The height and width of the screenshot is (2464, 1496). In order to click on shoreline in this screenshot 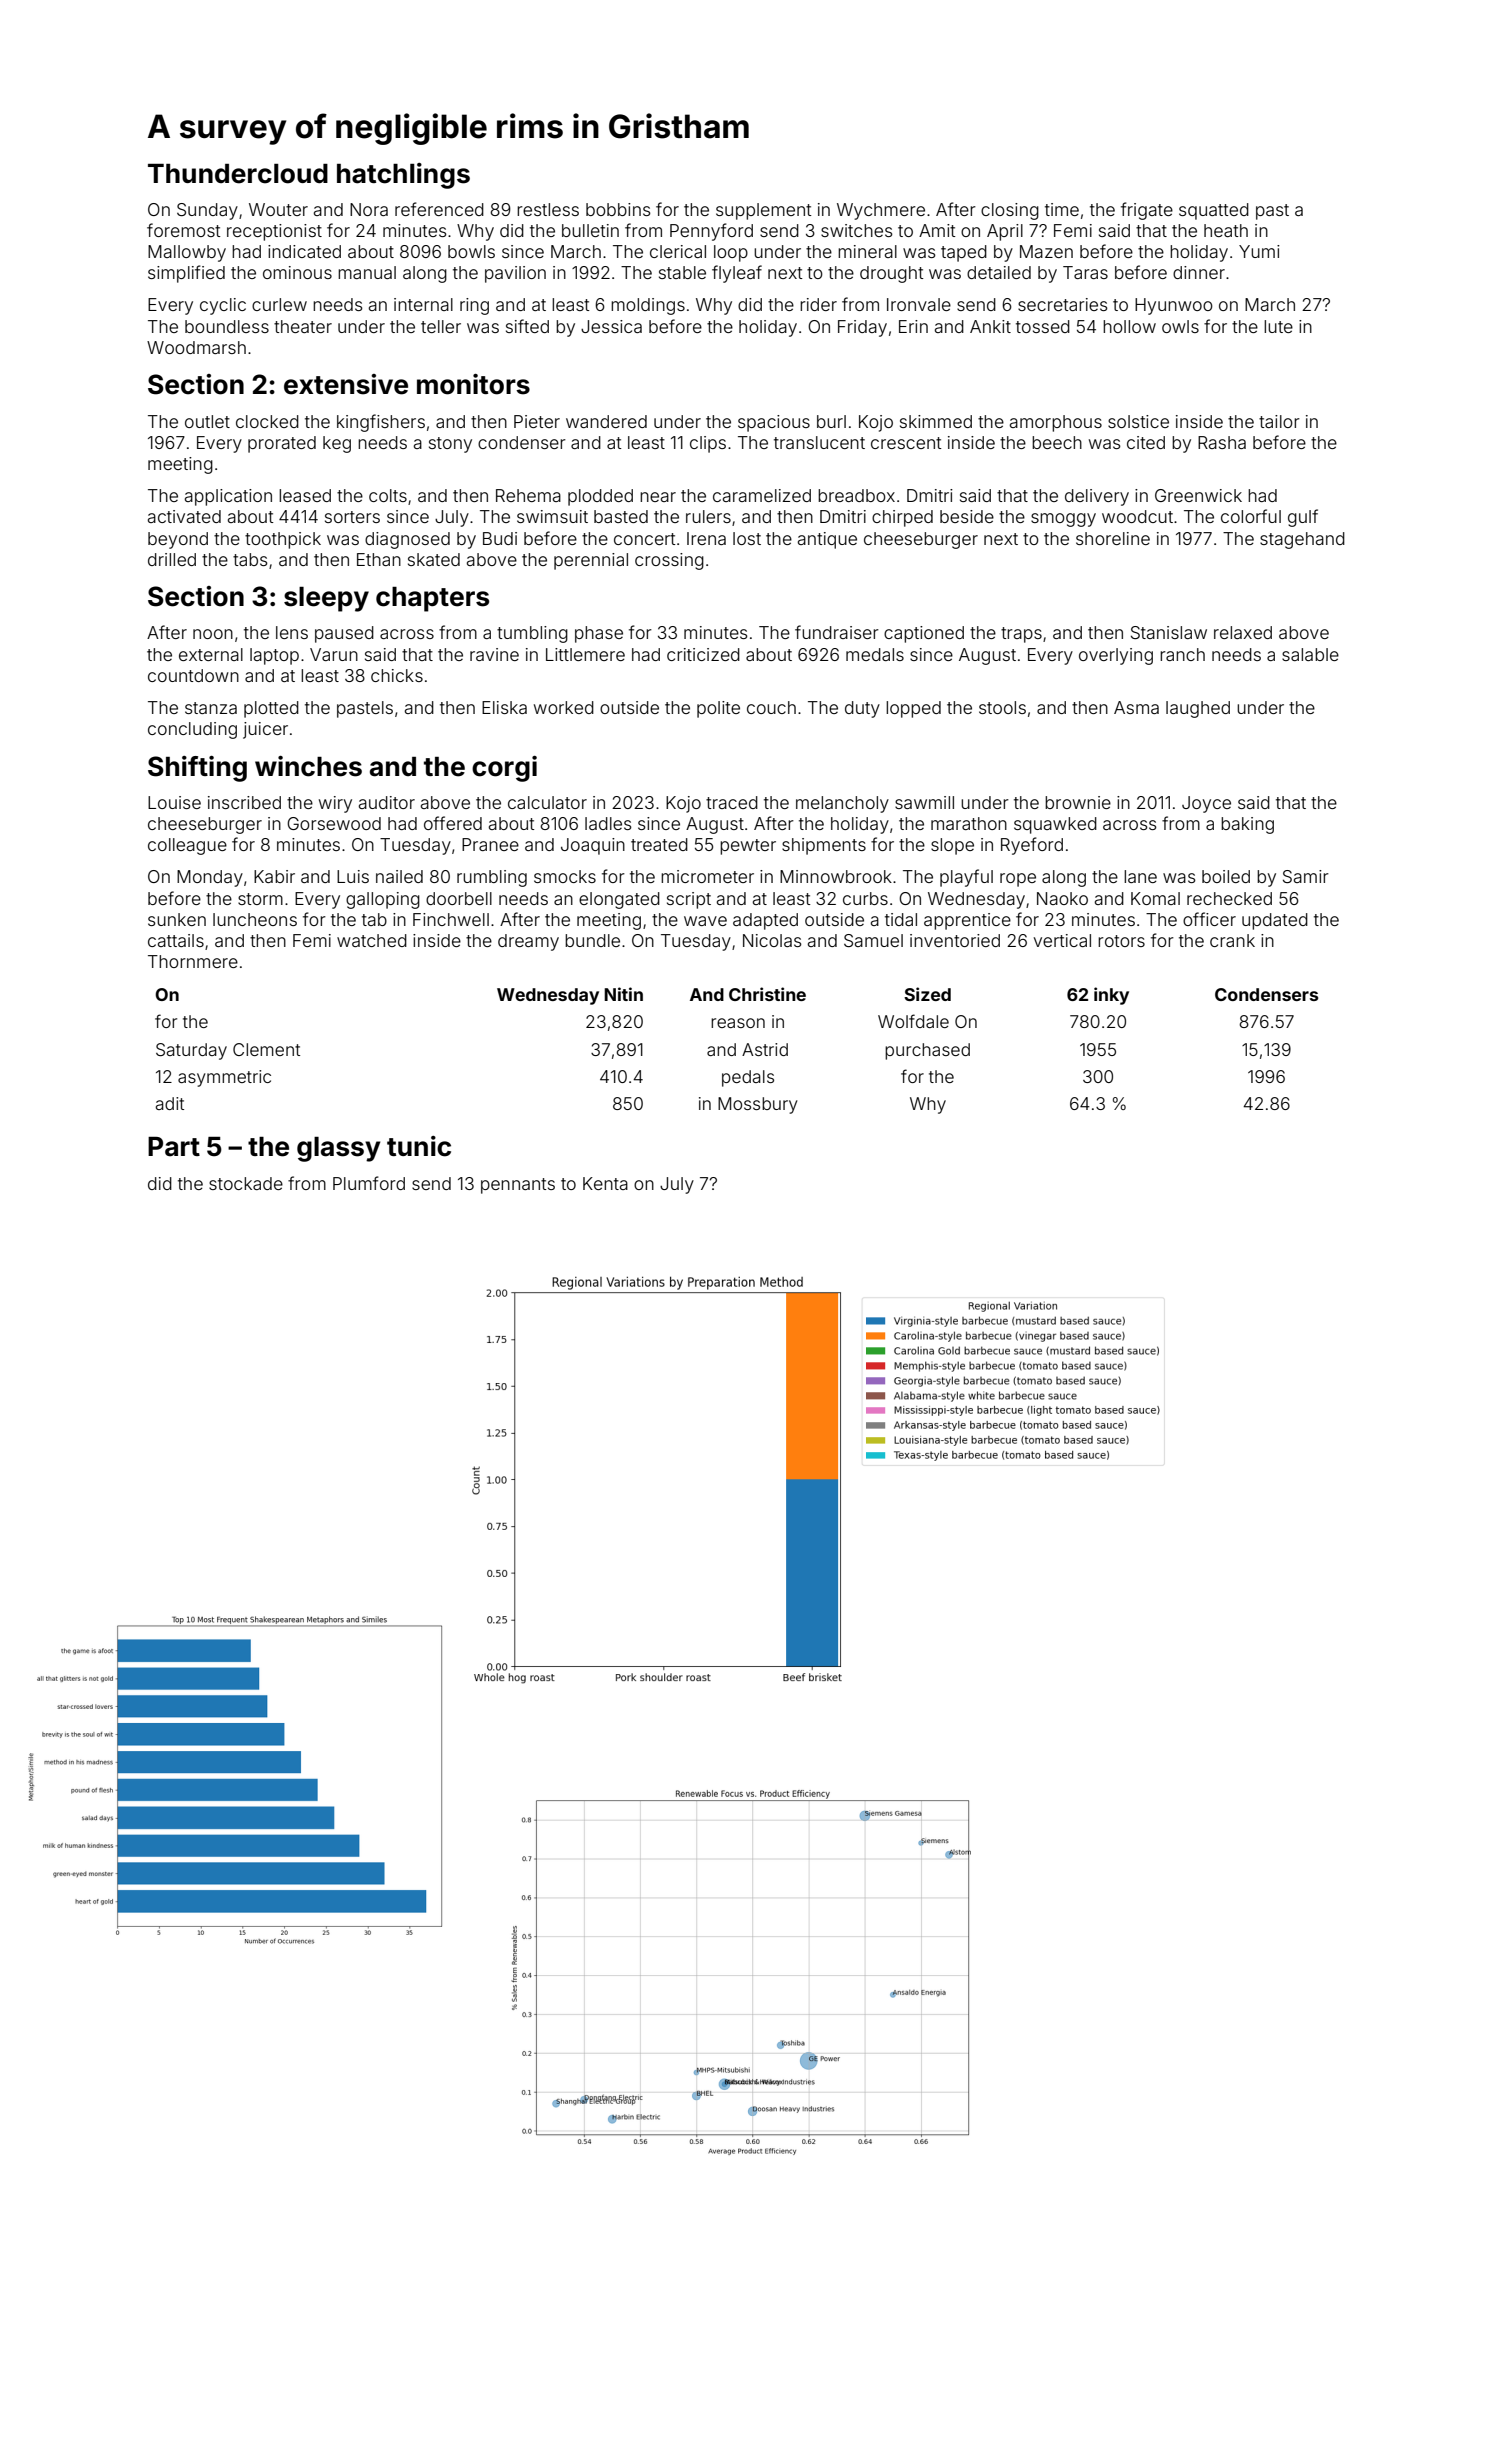, I will do `click(1113, 538)`.
